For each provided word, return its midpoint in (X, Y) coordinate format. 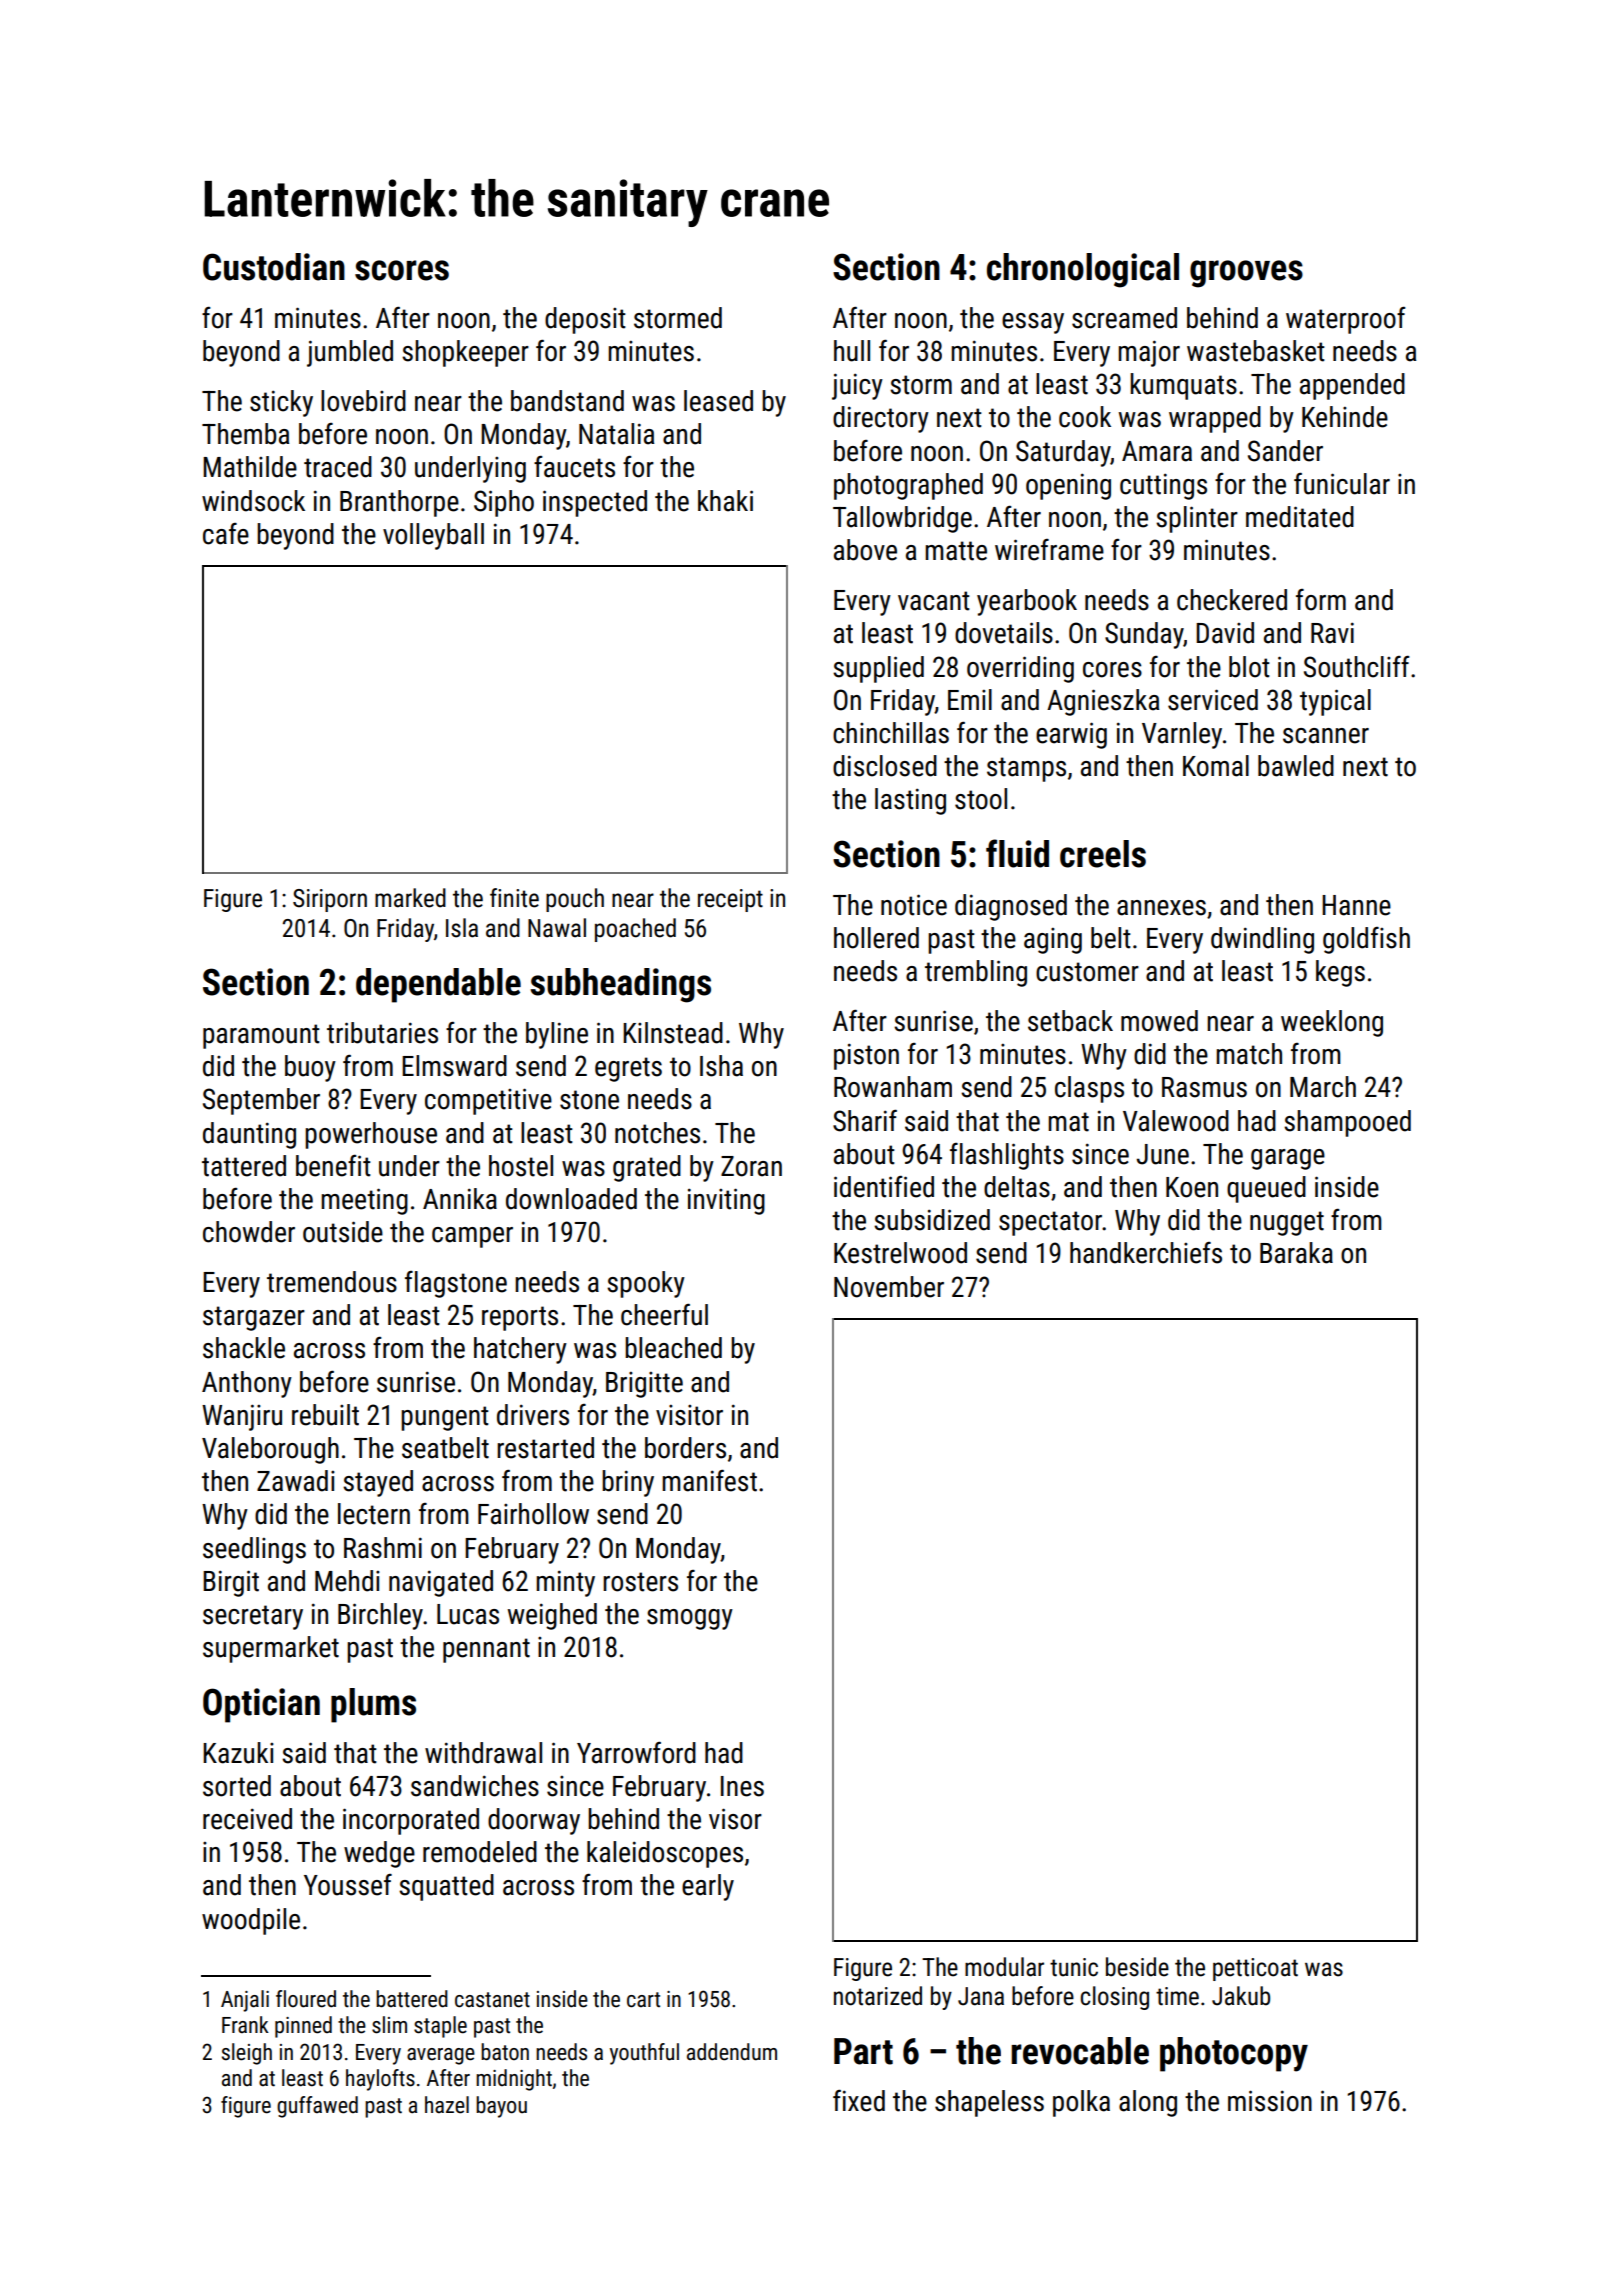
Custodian (274, 267)
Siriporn (330, 900)
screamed (1124, 318)
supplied (878, 669)
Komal (1216, 766)
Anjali (245, 2001)
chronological (1083, 270)
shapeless (989, 2103)
